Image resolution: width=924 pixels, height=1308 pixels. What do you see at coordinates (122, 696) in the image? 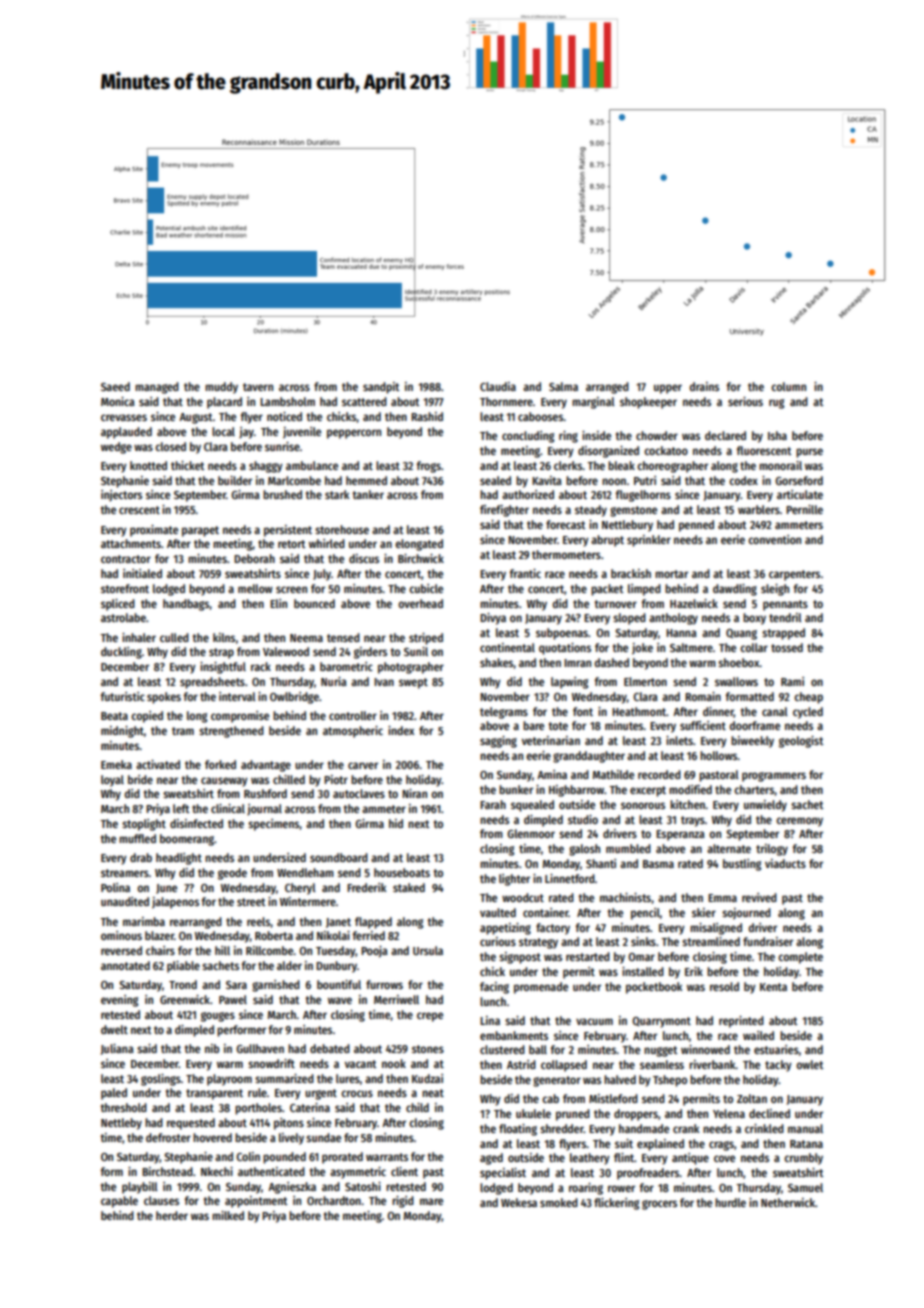
I see `futuristic` at bounding box center [122, 696].
